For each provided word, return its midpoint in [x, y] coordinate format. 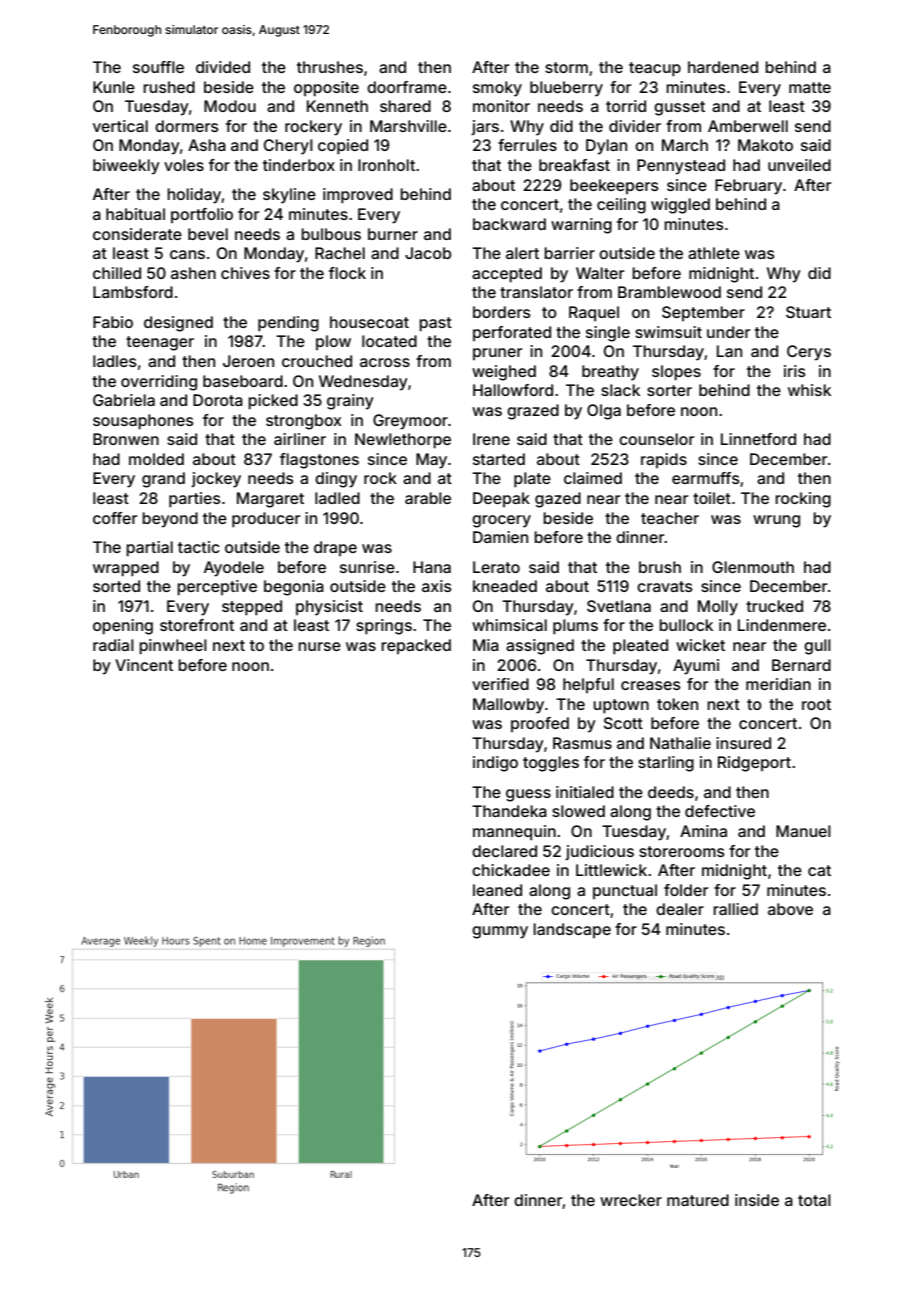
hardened [723, 67]
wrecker [631, 1200]
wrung [776, 521]
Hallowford [513, 390]
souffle [158, 67]
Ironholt [386, 165]
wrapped [126, 569]
